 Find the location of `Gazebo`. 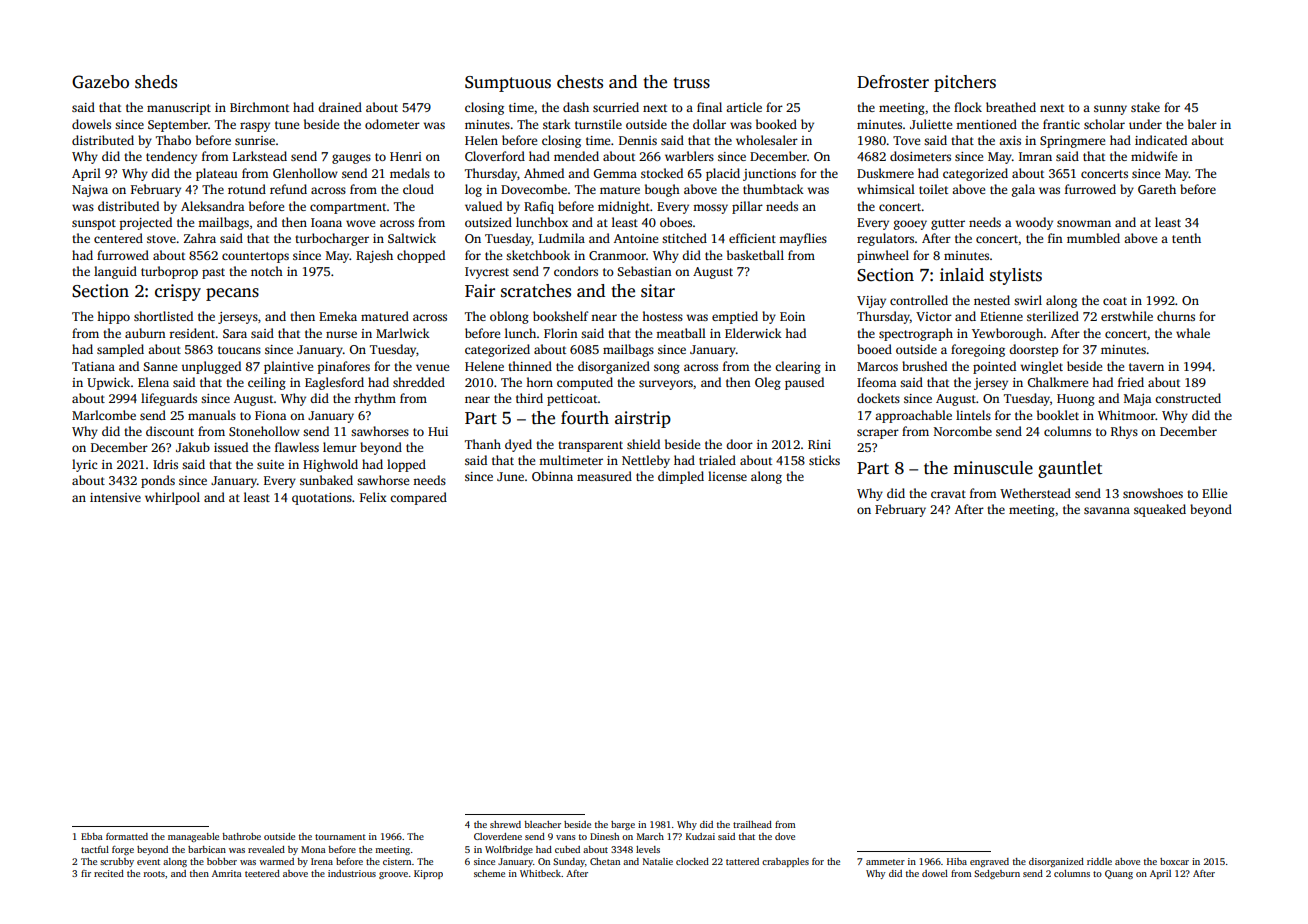

Gazebo is located at coordinates (100, 82).
